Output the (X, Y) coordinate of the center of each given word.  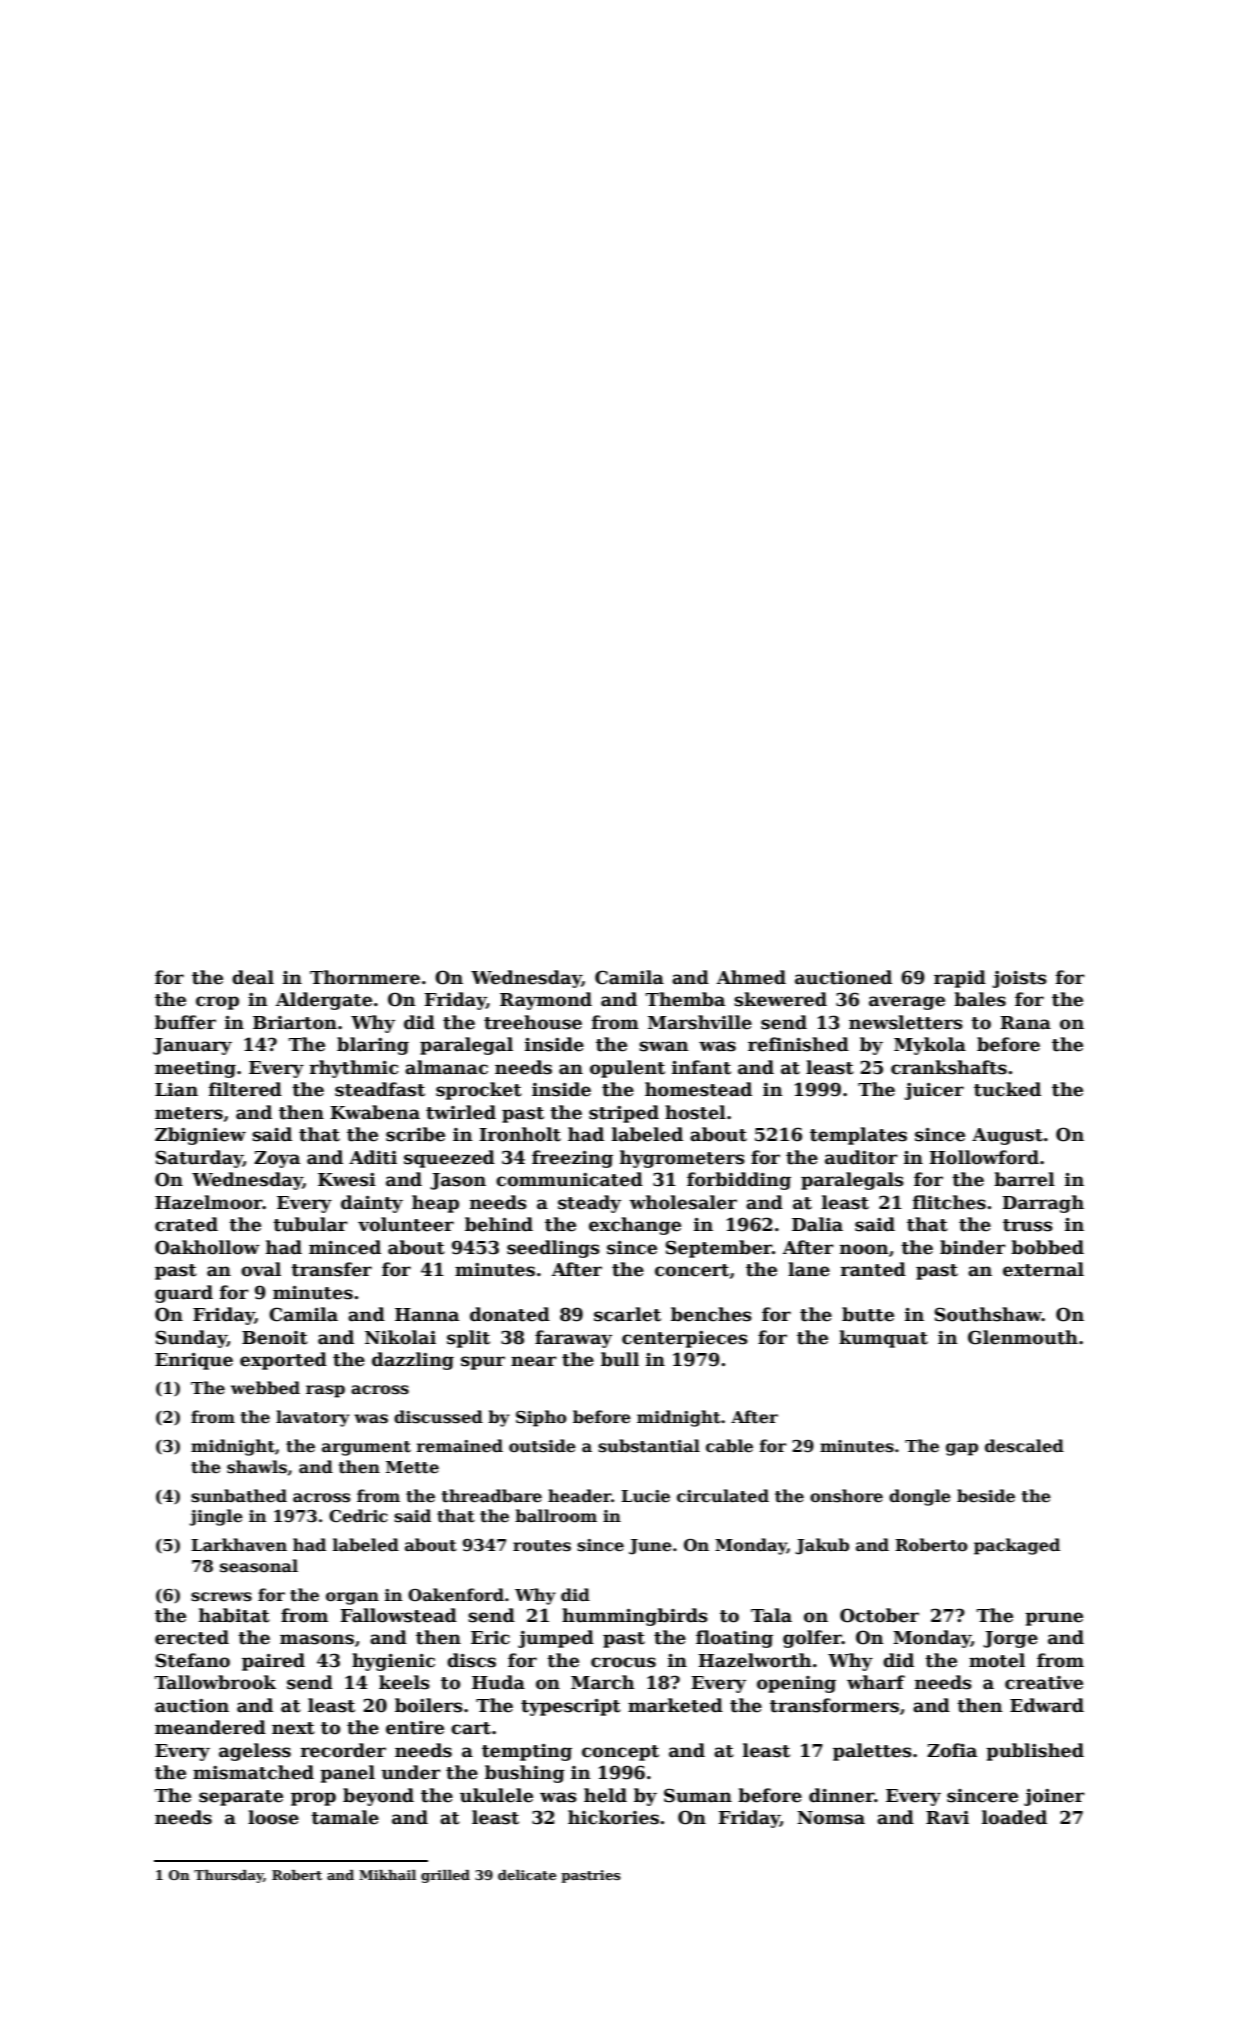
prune (1054, 1619)
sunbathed (239, 1496)
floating (734, 1639)
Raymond (546, 1001)
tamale (345, 1817)
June (650, 1547)
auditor (861, 1157)
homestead (698, 1089)
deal (253, 977)
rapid (960, 979)
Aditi (373, 1157)
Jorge (1010, 1639)
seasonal (259, 1566)
